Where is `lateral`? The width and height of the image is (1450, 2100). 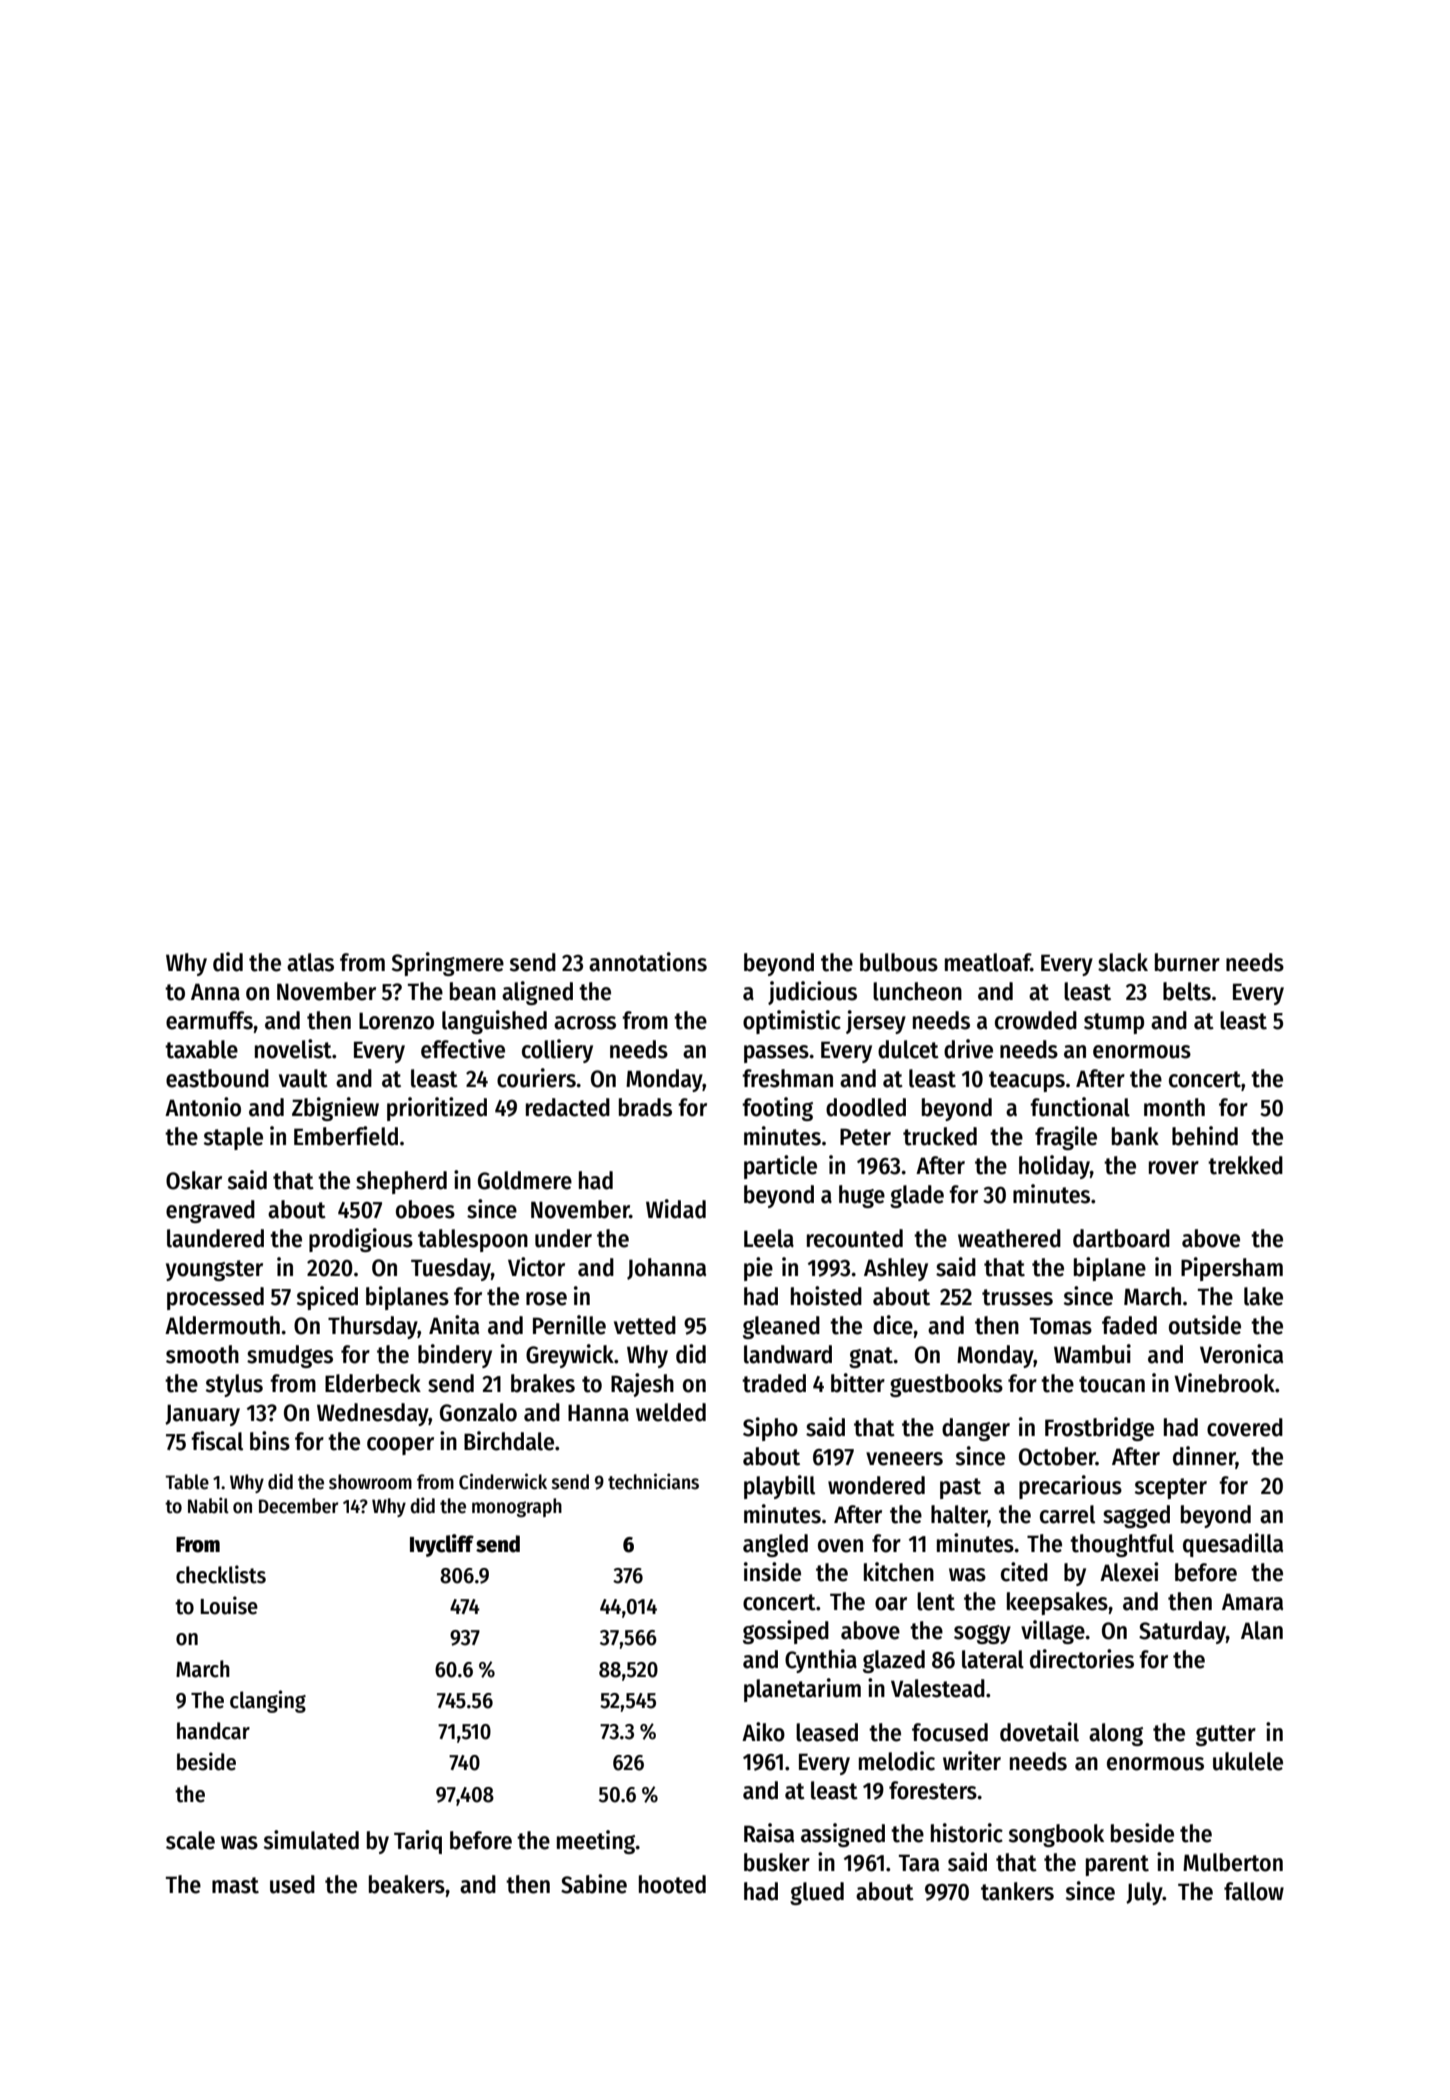 lateral is located at coordinates (993, 1659).
